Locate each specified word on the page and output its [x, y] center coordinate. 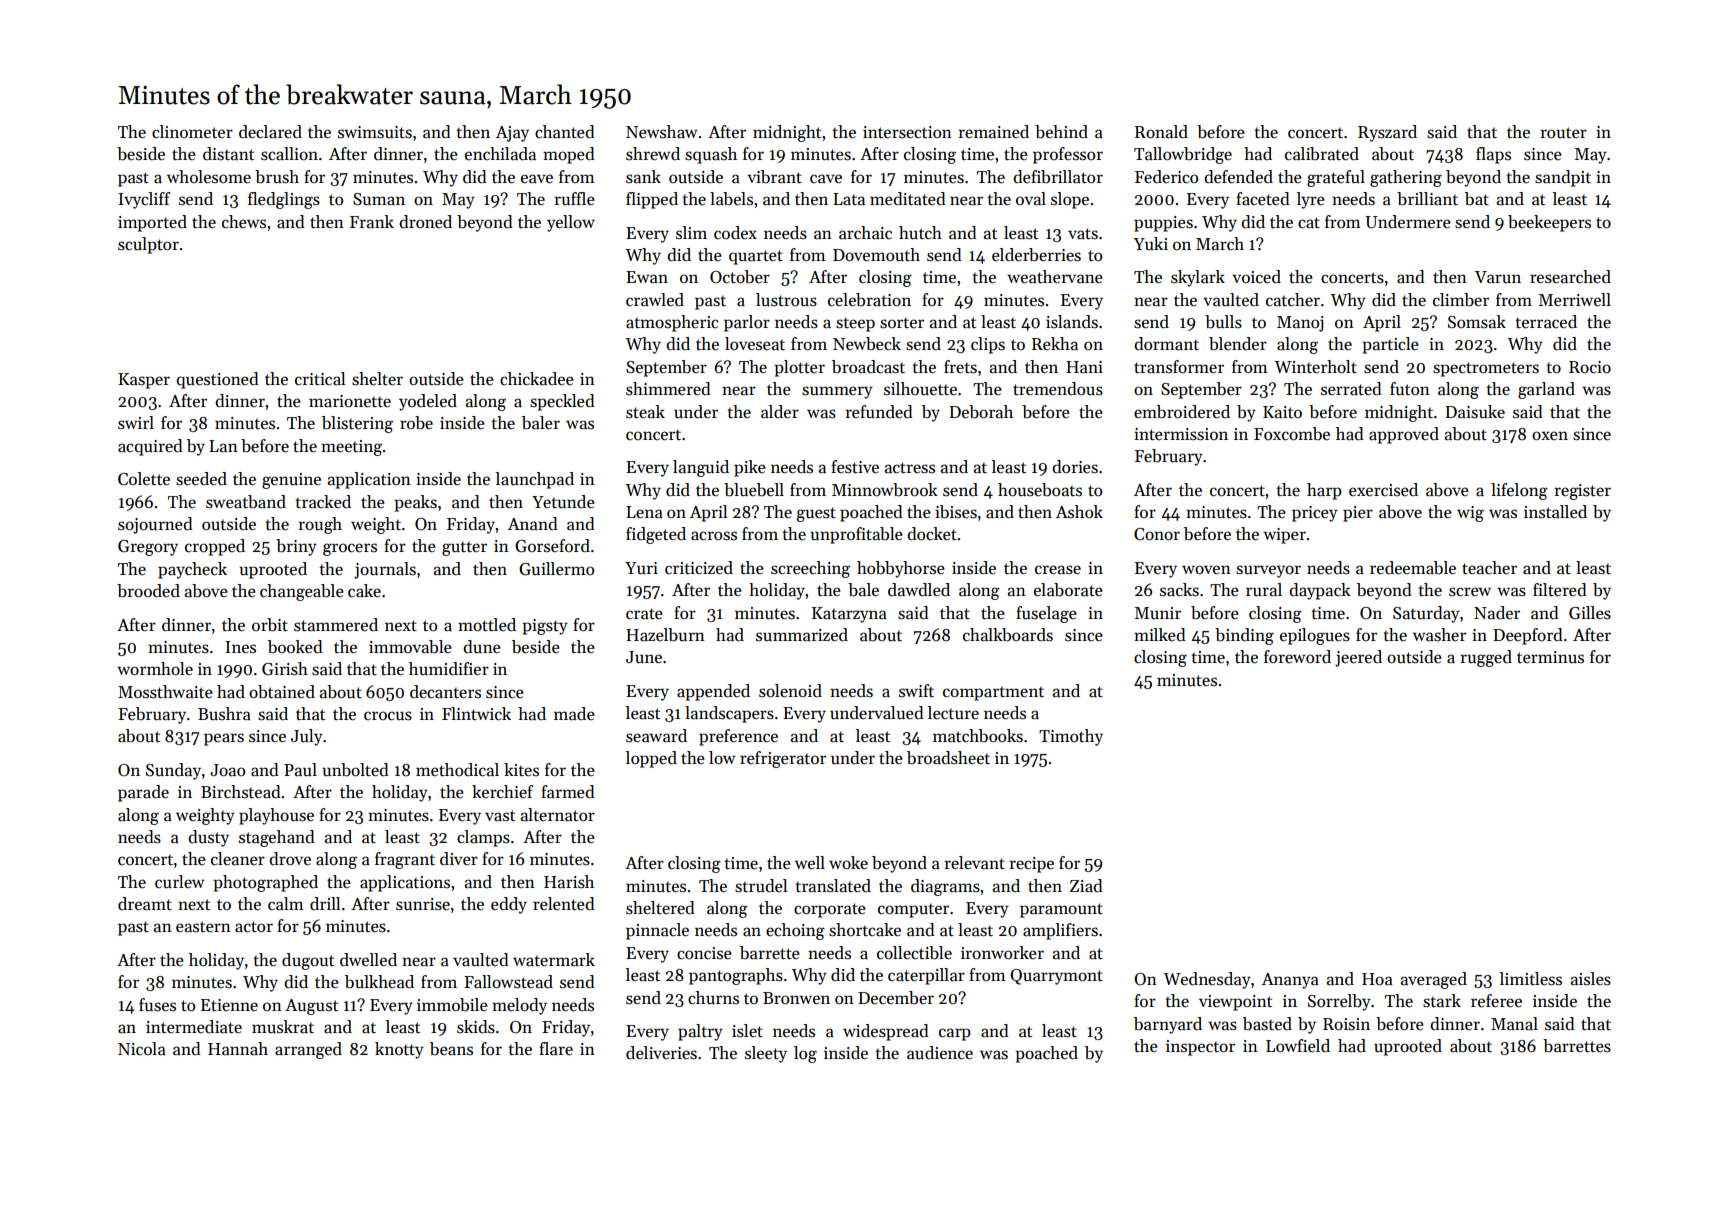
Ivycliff [144, 200]
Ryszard [1387, 133]
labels [731, 199]
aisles [1591, 979]
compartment [993, 693]
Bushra [224, 714]
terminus [1550, 657]
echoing [795, 931]
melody [519, 1006]
